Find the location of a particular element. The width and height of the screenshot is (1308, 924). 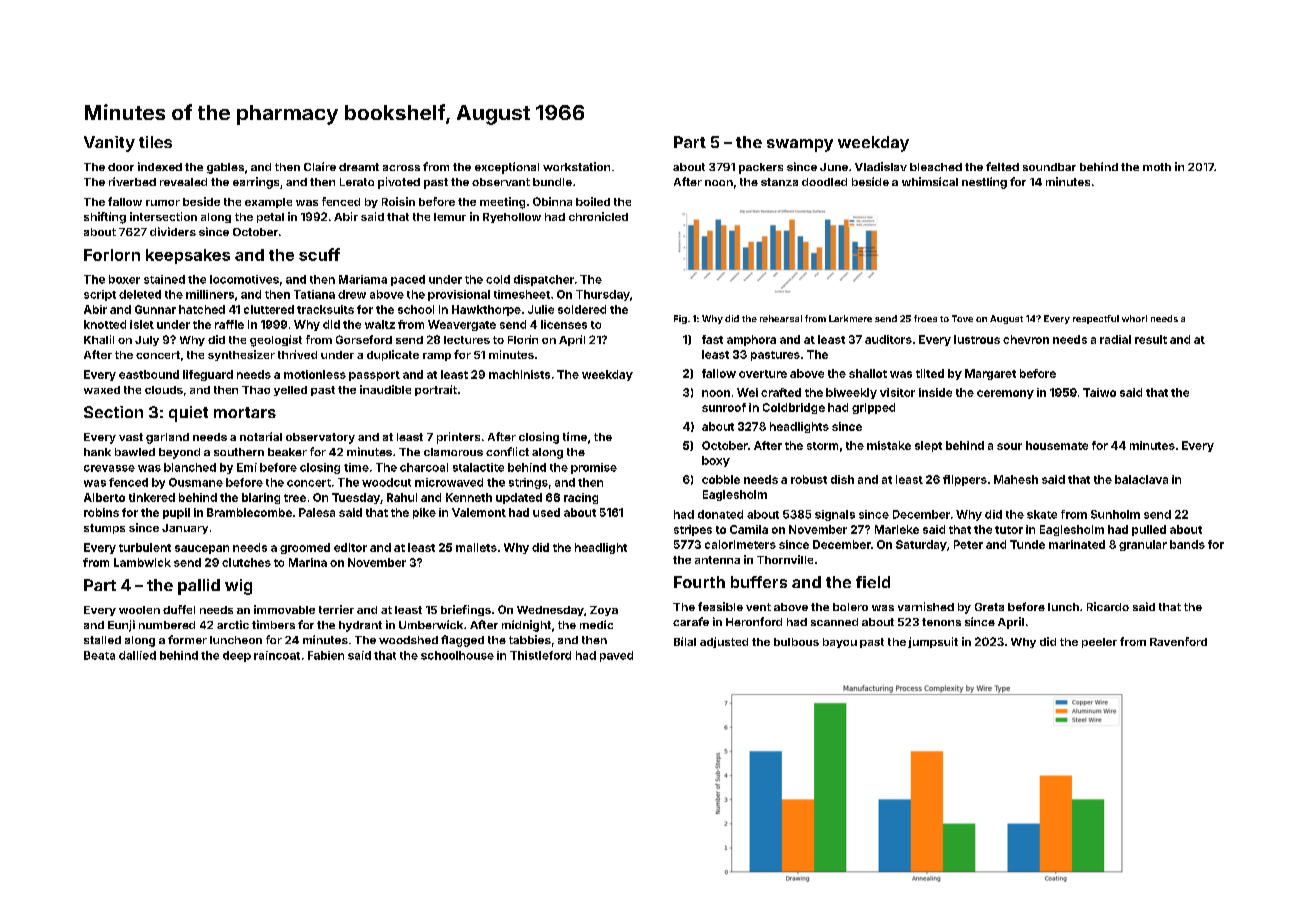

Thistleford is located at coordinates (540, 655).
